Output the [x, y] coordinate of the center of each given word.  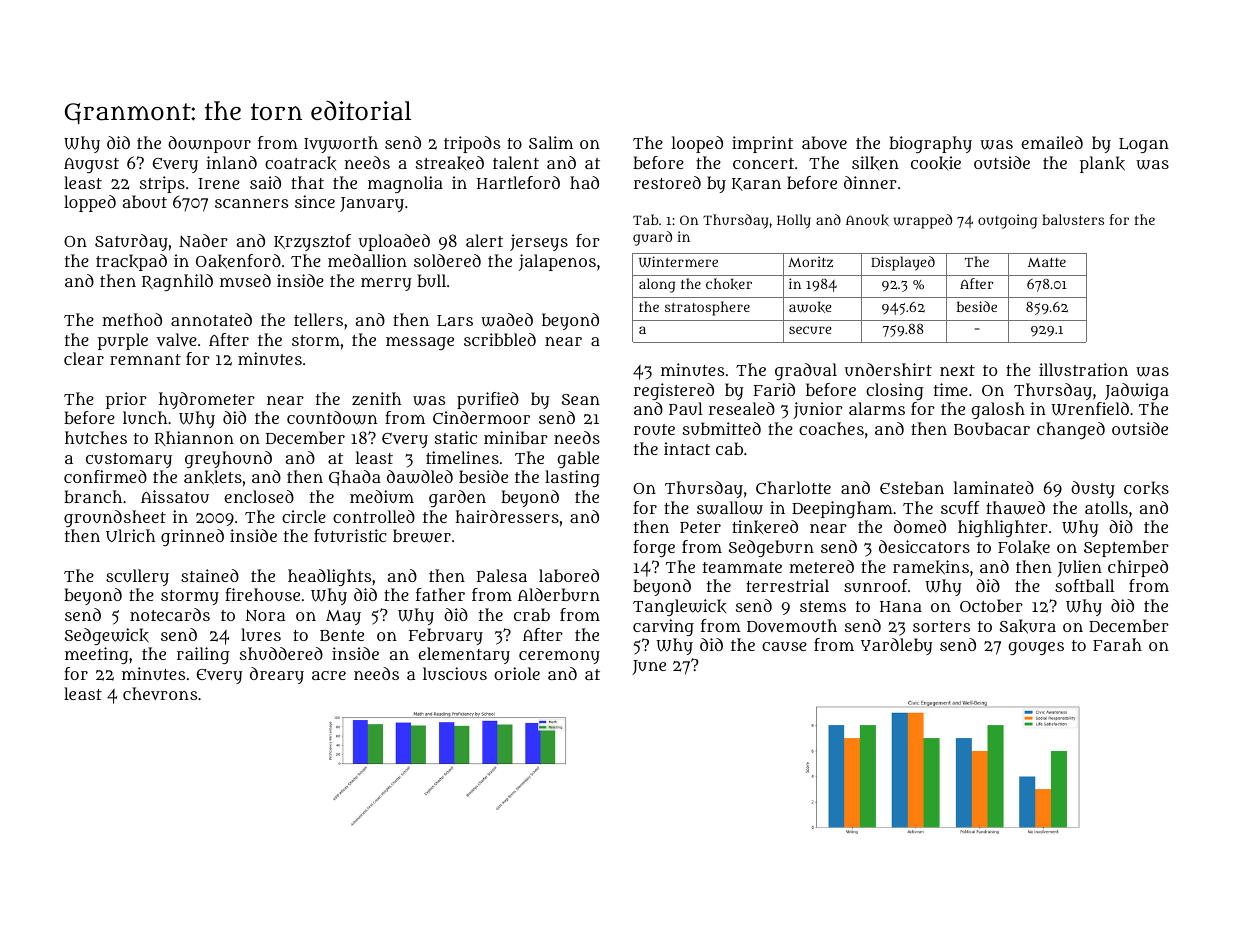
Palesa [502, 575]
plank [1102, 164]
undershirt [888, 369]
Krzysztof [312, 242]
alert [484, 240]
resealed [742, 408]
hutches [96, 437]
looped [697, 144]
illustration [1083, 369]
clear [84, 358]
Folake [1024, 547]
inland [231, 162]
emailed [1052, 142]
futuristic [350, 535]
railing [203, 655]
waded [507, 320]
